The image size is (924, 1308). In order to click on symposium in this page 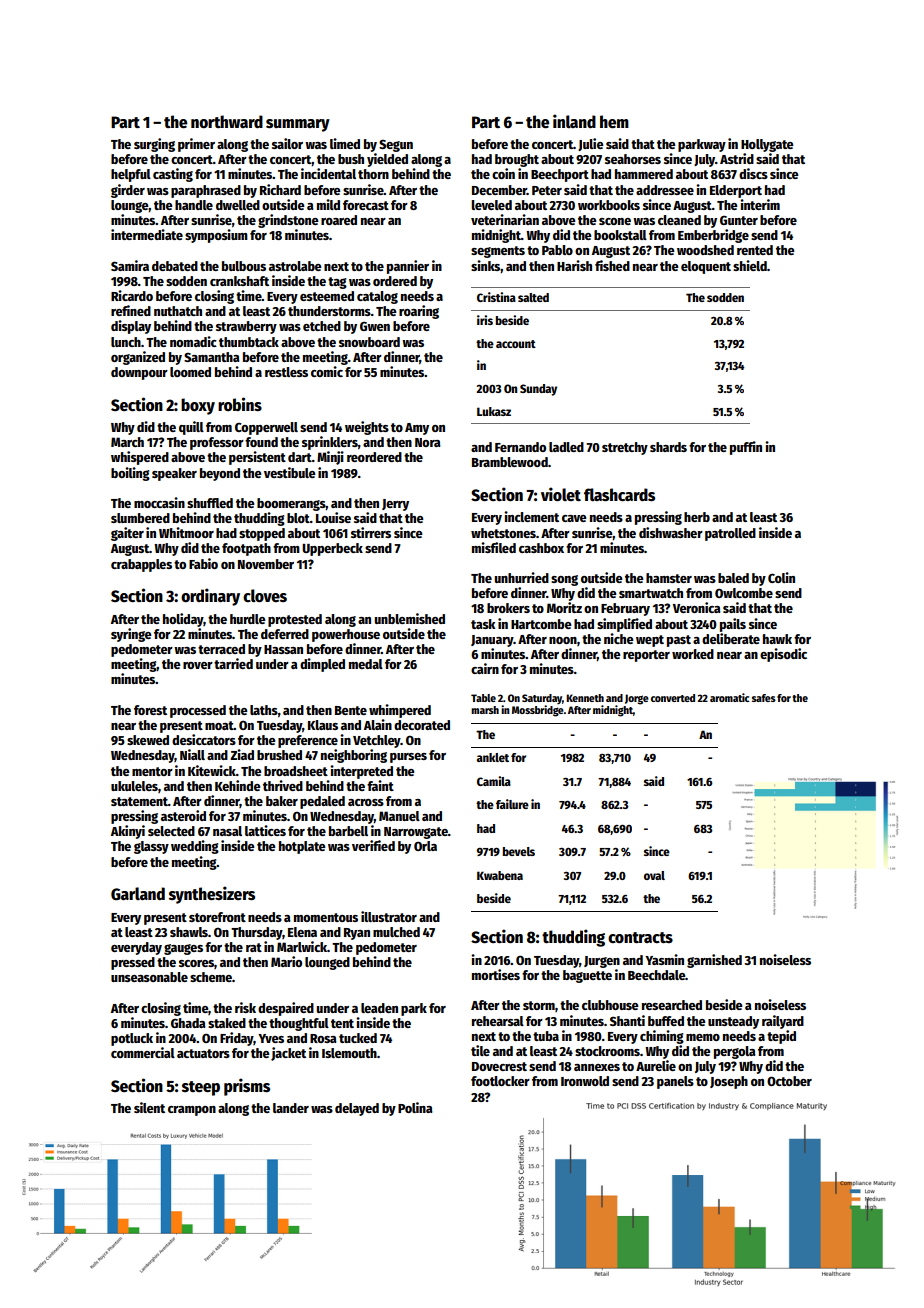, I will do `click(216, 236)`.
